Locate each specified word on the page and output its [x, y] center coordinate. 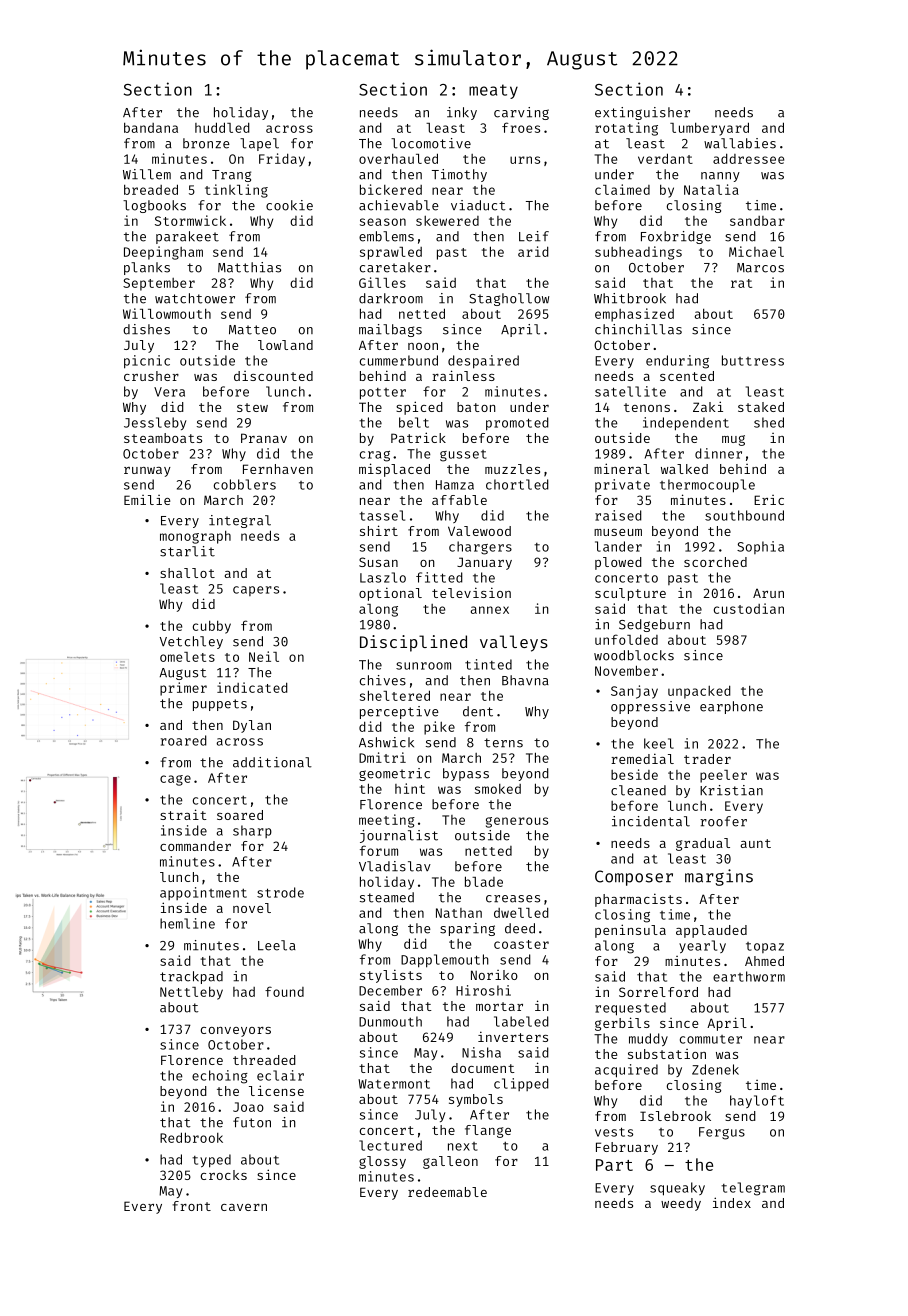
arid [533, 251]
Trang [231, 176]
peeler [723, 776]
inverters [513, 1036]
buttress [753, 360]
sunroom [423, 666]
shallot [187, 573]
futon [252, 1122]
